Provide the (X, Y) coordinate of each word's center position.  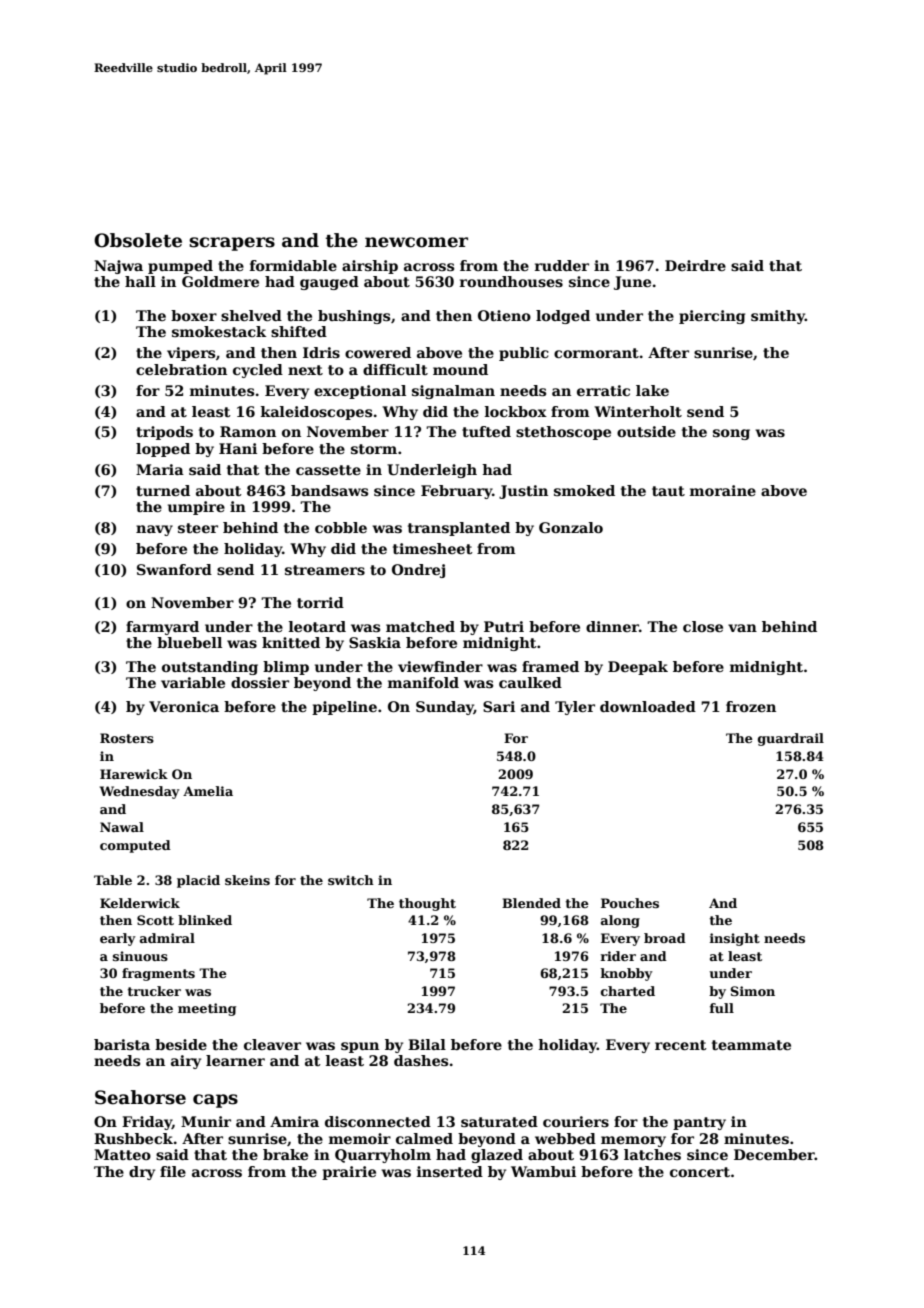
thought (427, 904)
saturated (499, 1121)
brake (285, 1154)
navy (154, 530)
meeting (207, 1009)
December (774, 1154)
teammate (751, 1045)
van (742, 628)
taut (668, 491)
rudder (562, 265)
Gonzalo (571, 527)
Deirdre (695, 265)
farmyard (162, 628)
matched (420, 626)
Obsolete (138, 240)
